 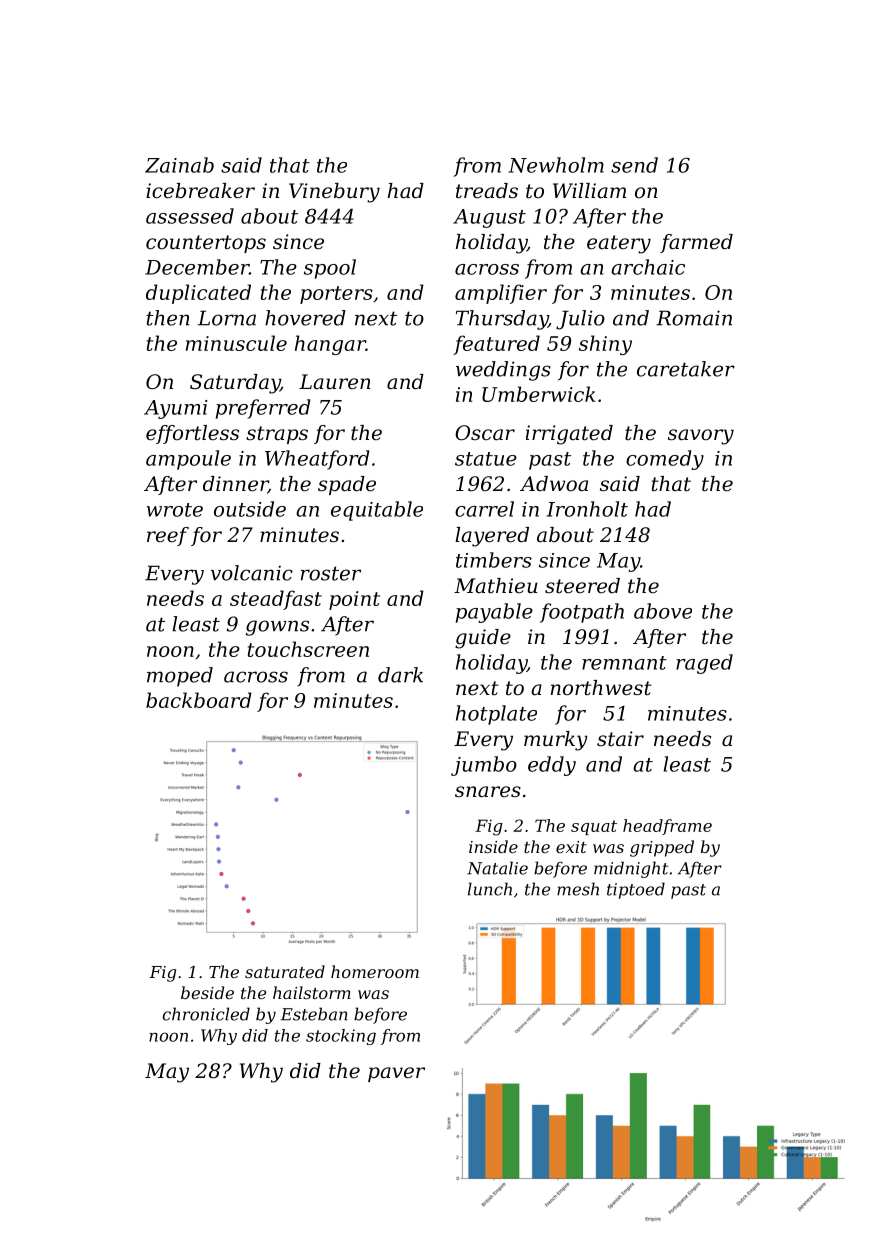 What do you see at coordinates (377, 511) in the screenshot?
I see `equitable` at bounding box center [377, 511].
